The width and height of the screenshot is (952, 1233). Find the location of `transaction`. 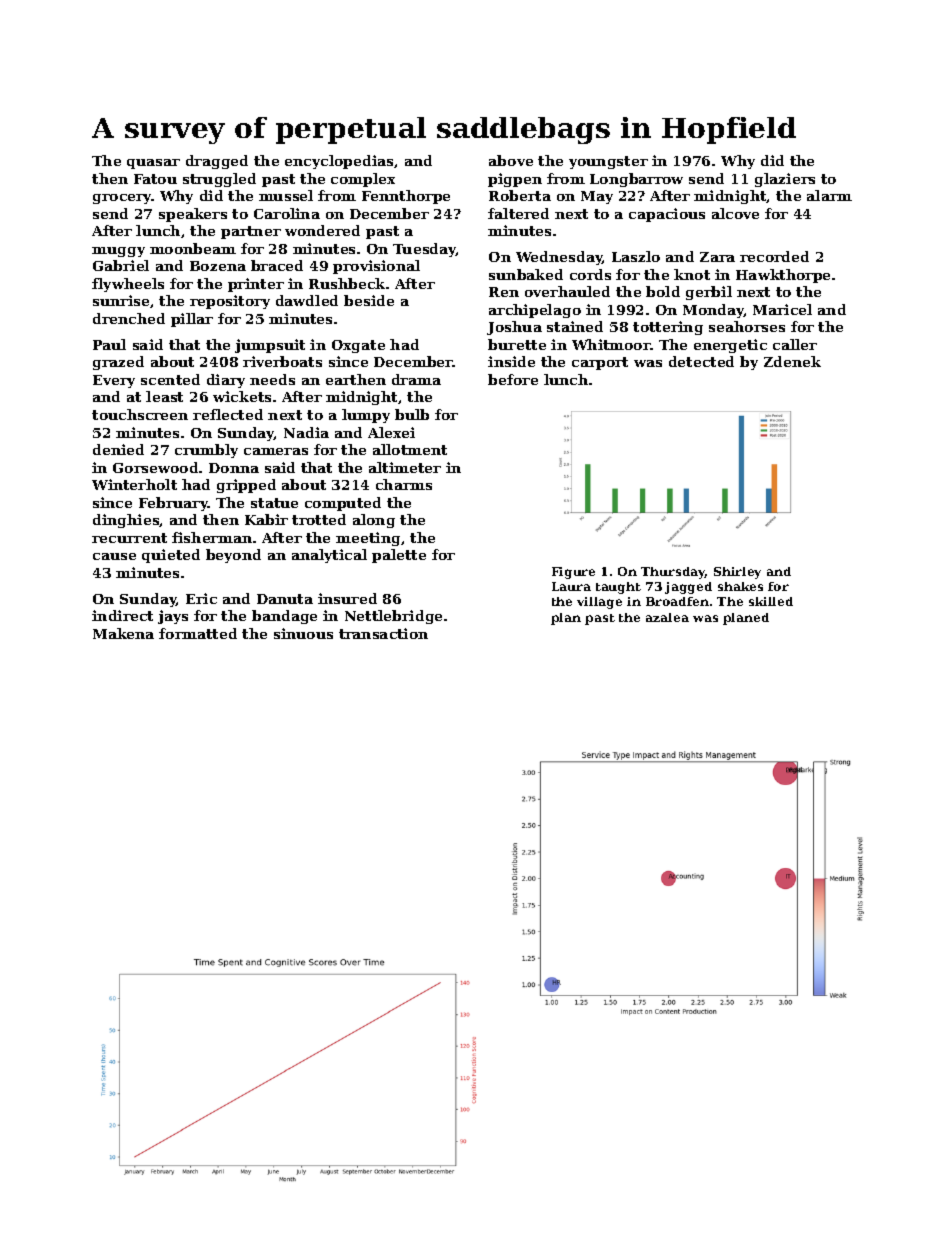

transaction is located at coordinates (383, 633).
